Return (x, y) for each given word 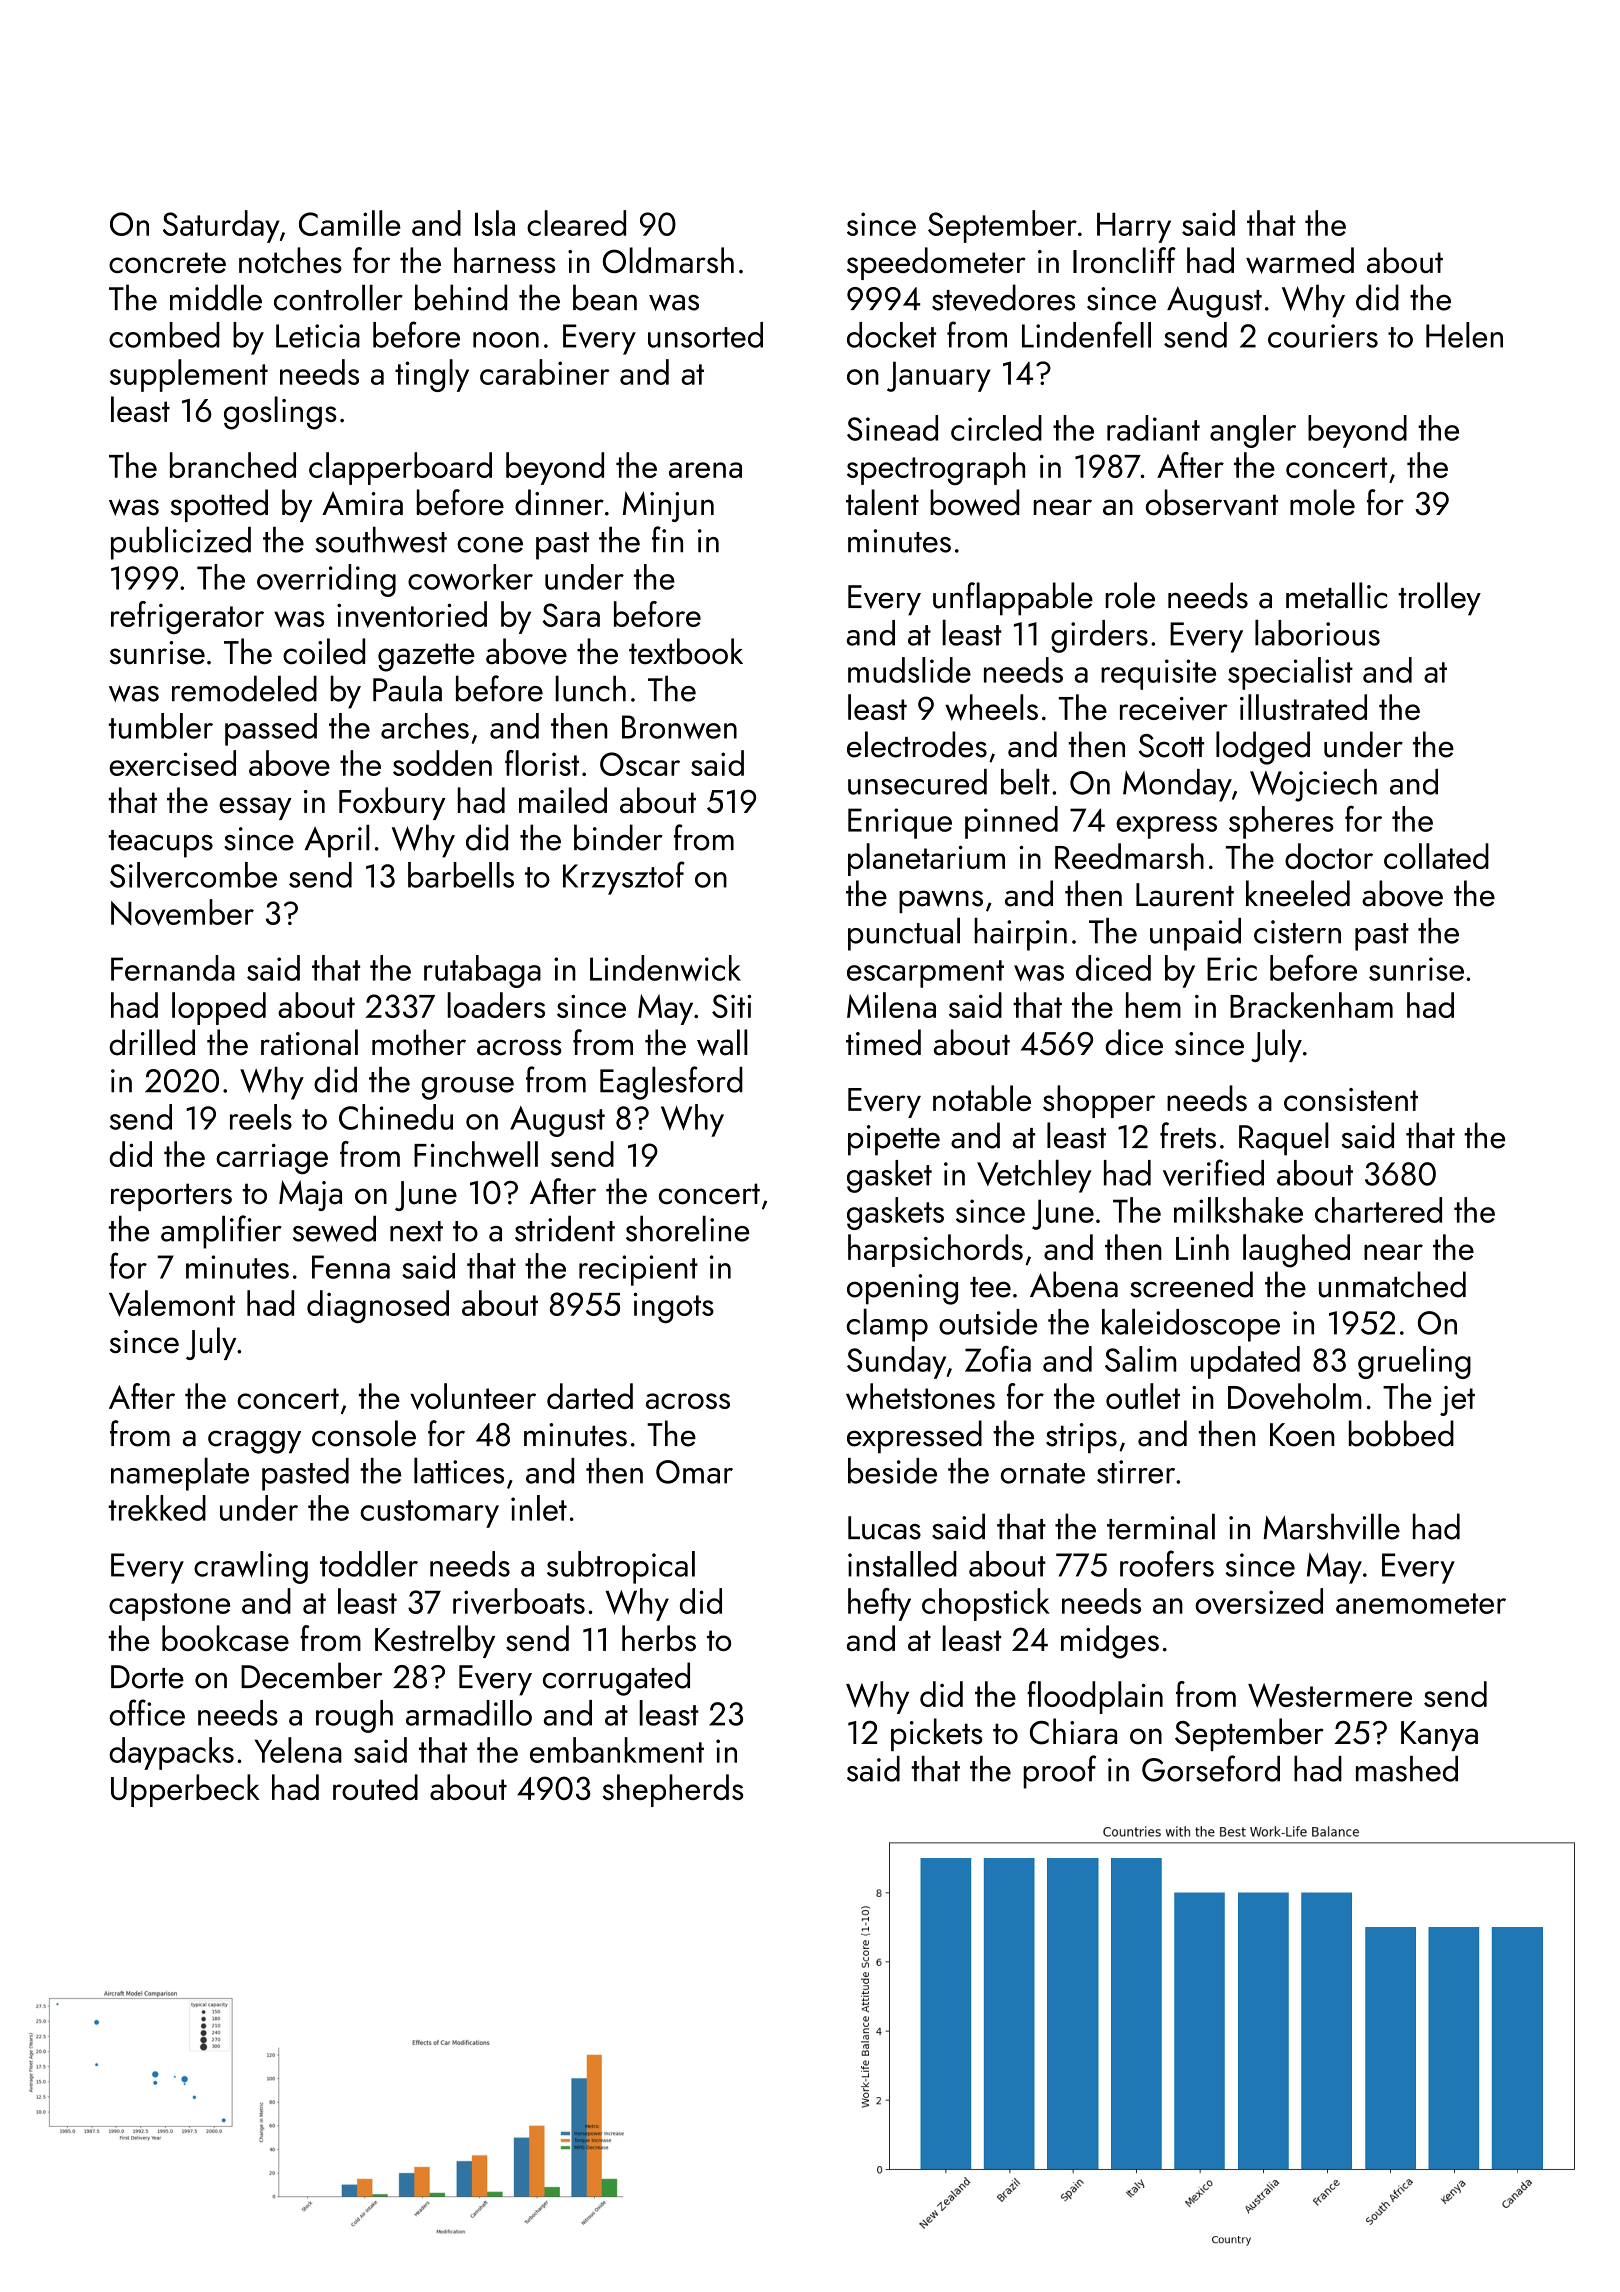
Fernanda (173, 968)
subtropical (621, 1567)
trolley (1439, 599)
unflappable (1013, 599)
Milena (891, 1005)
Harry (1134, 228)
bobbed (1401, 1433)
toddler (369, 1564)
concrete (167, 262)
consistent (1351, 1099)
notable (982, 1098)
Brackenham (1311, 1005)
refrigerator (187, 617)
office (147, 1712)
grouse (467, 1088)
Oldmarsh (668, 260)
